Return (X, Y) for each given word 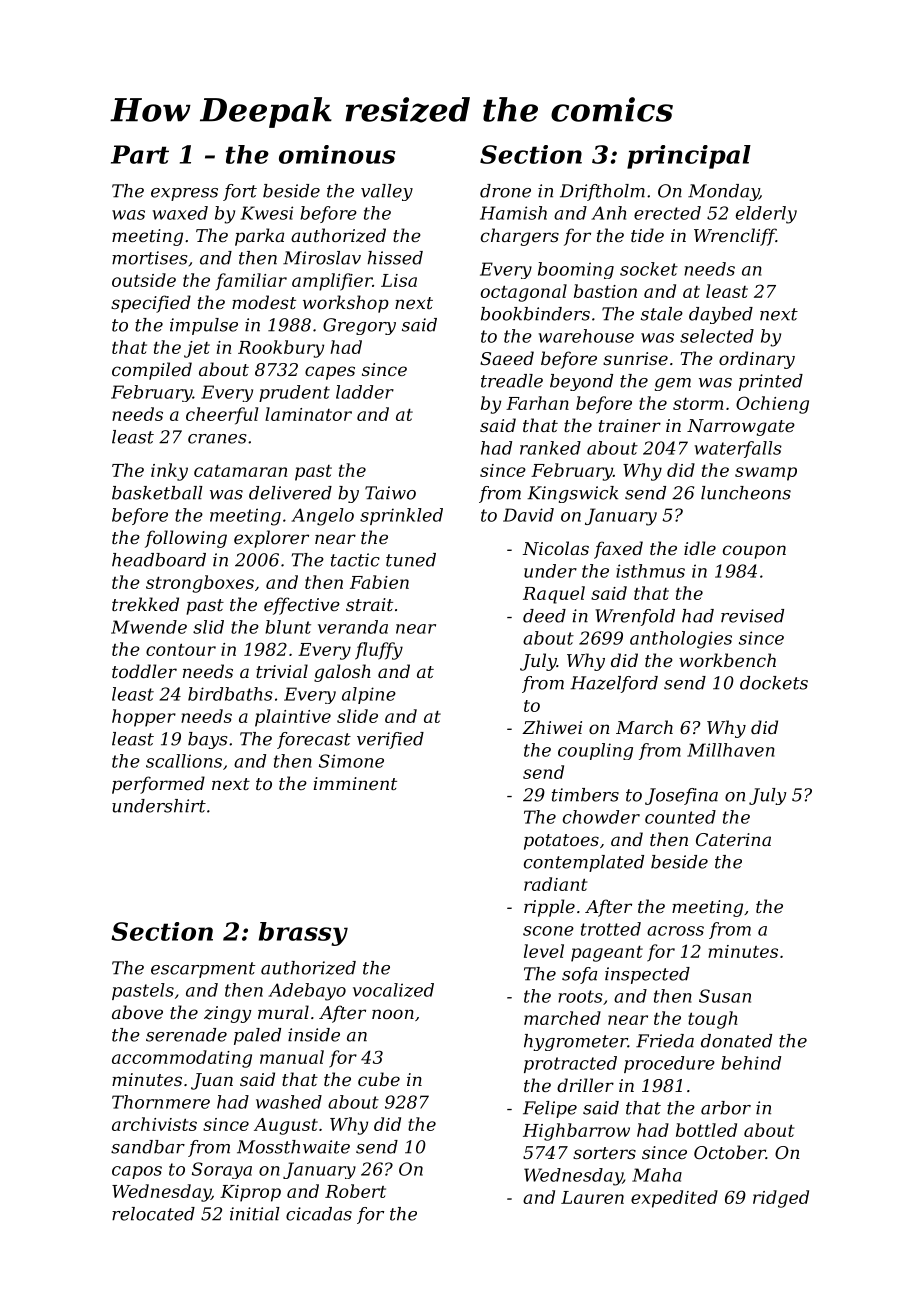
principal (689, 157)
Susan (725, 996)
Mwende (149, 627)
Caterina (733, 839)
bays (208, 740)
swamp (766, 474)
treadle (512, 381)
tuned (411, 560)
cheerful (222, 416)
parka (259, 237)
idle (700, 548)
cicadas (319, 1214)
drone (505, 191)
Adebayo (307, 992)
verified (390, 740)
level (544, 951)
